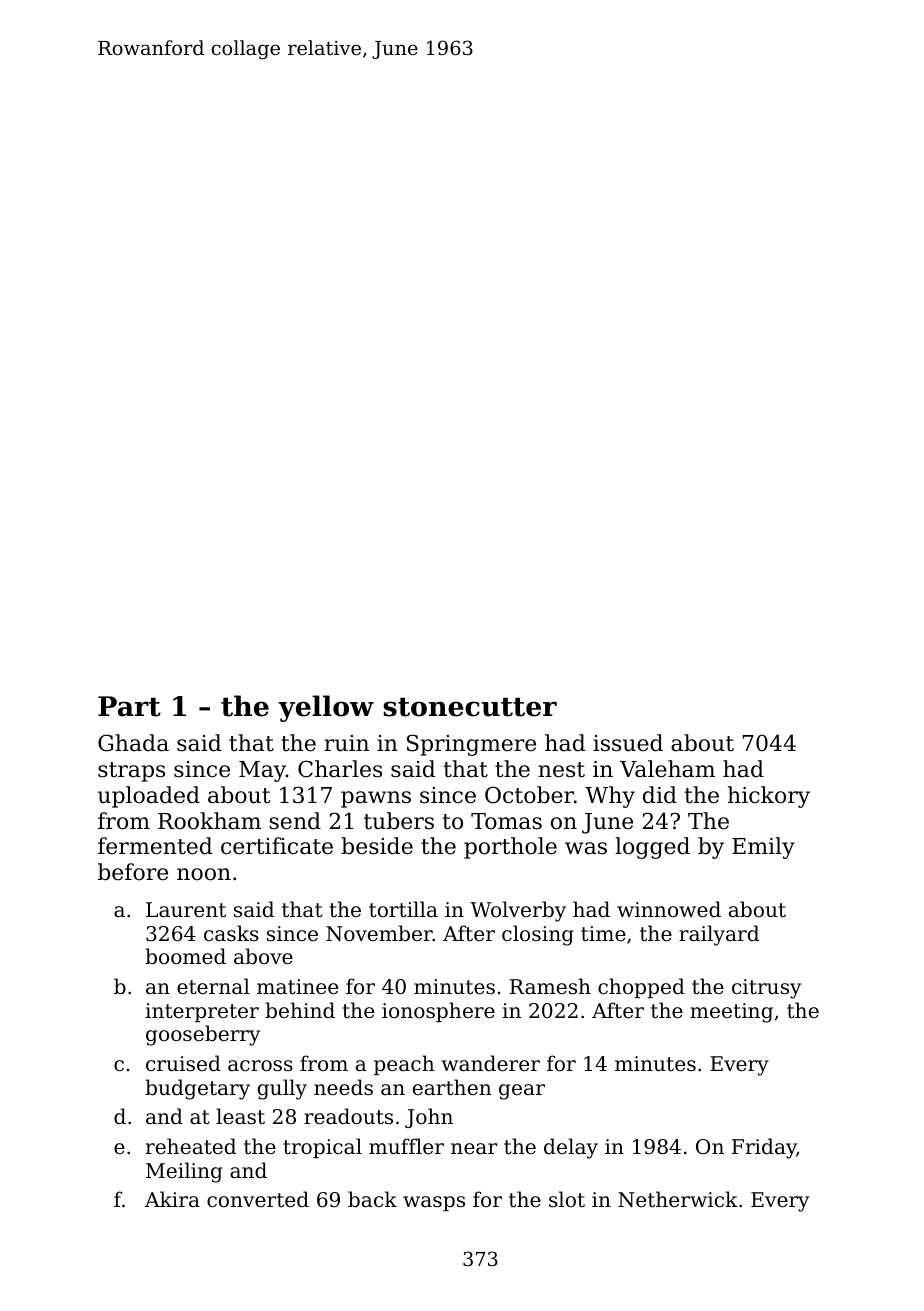  Describe the element at coordinates (155, 846) in the image. I see `fermented` at that location.
